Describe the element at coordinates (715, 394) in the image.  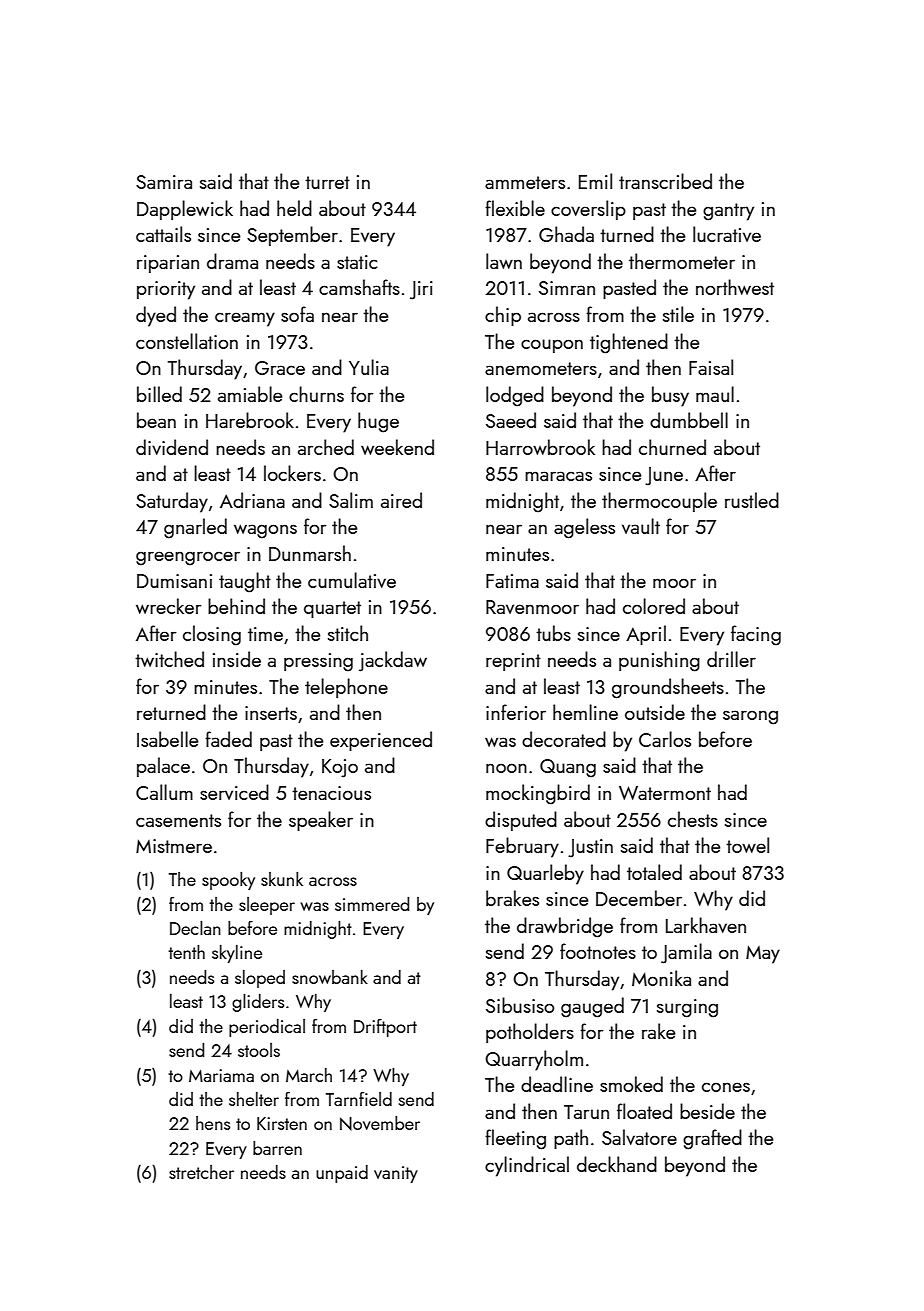
I see `maul` at that location.
